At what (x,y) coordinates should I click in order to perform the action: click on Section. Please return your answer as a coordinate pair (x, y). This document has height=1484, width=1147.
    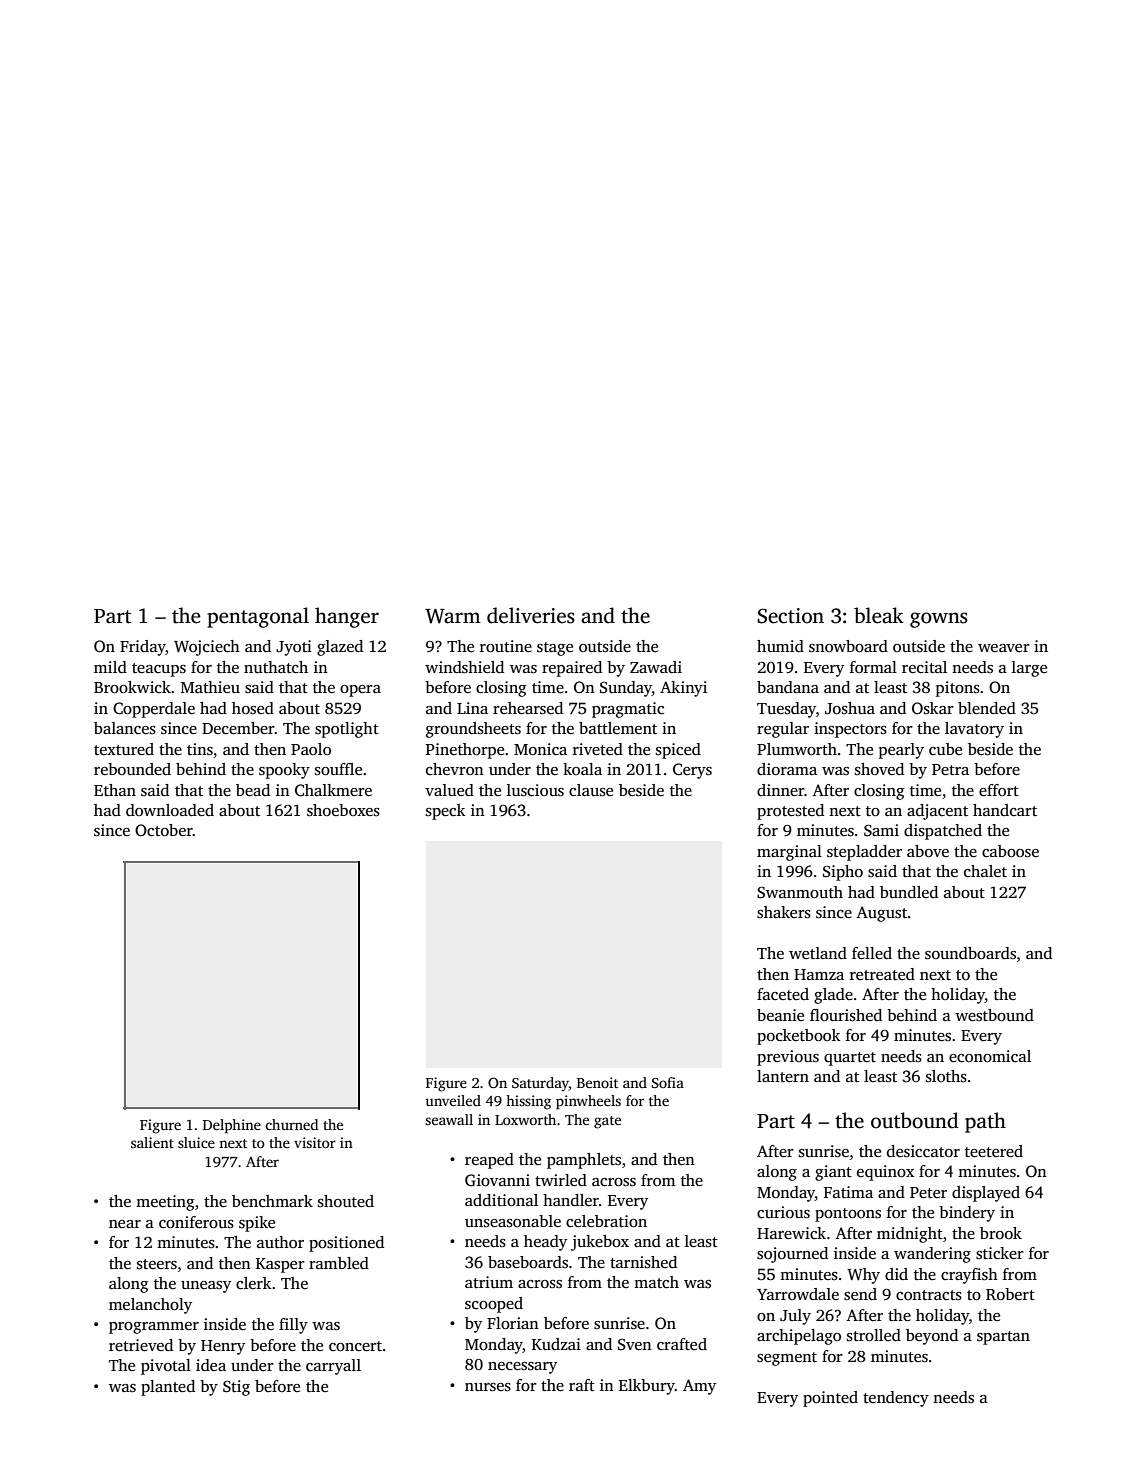
    Looking at the image, I should click on (790, 616).
